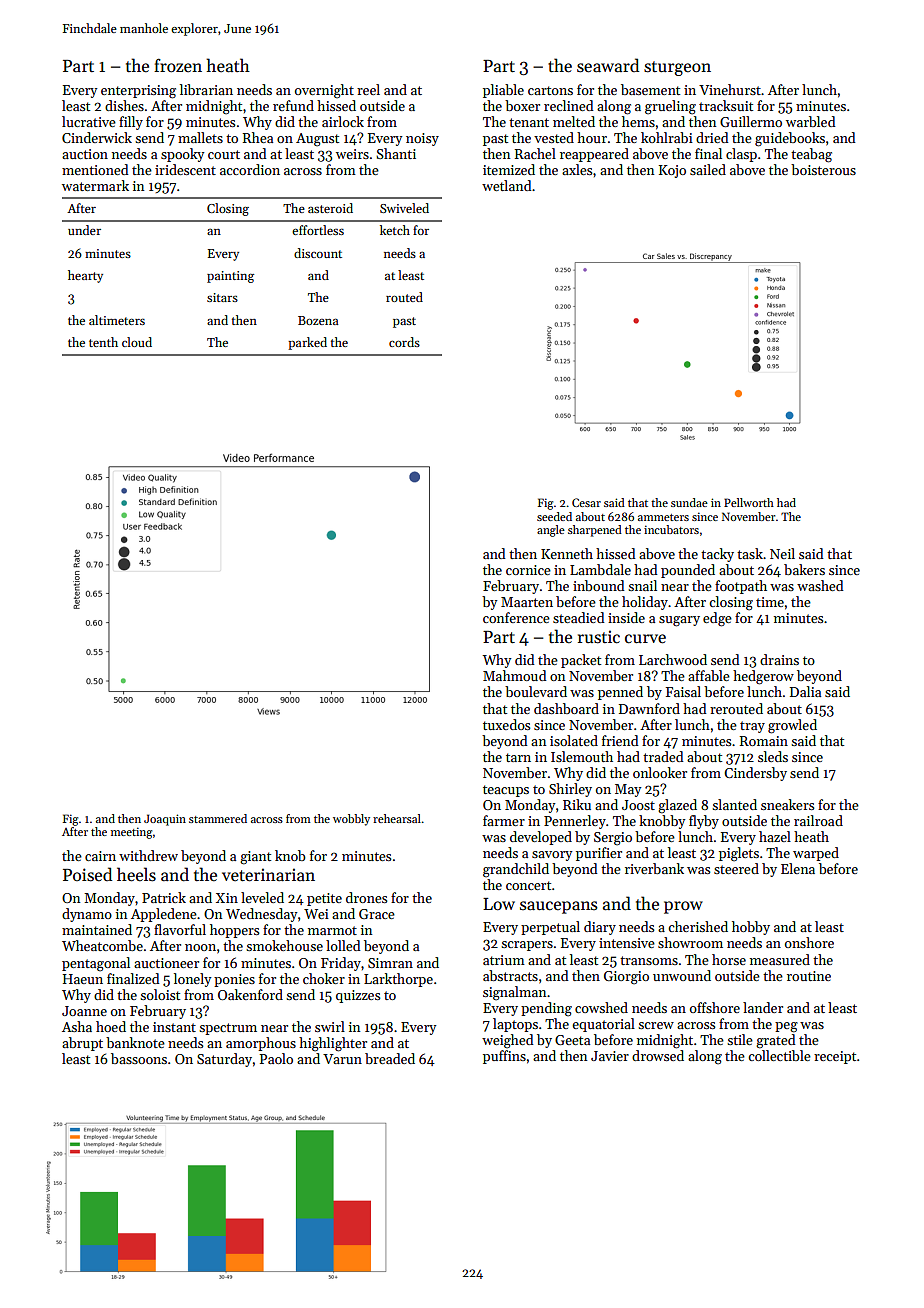 The width and height of the screenshot is (924, 1308). I want to click on boisterous, so click(823, 169).
